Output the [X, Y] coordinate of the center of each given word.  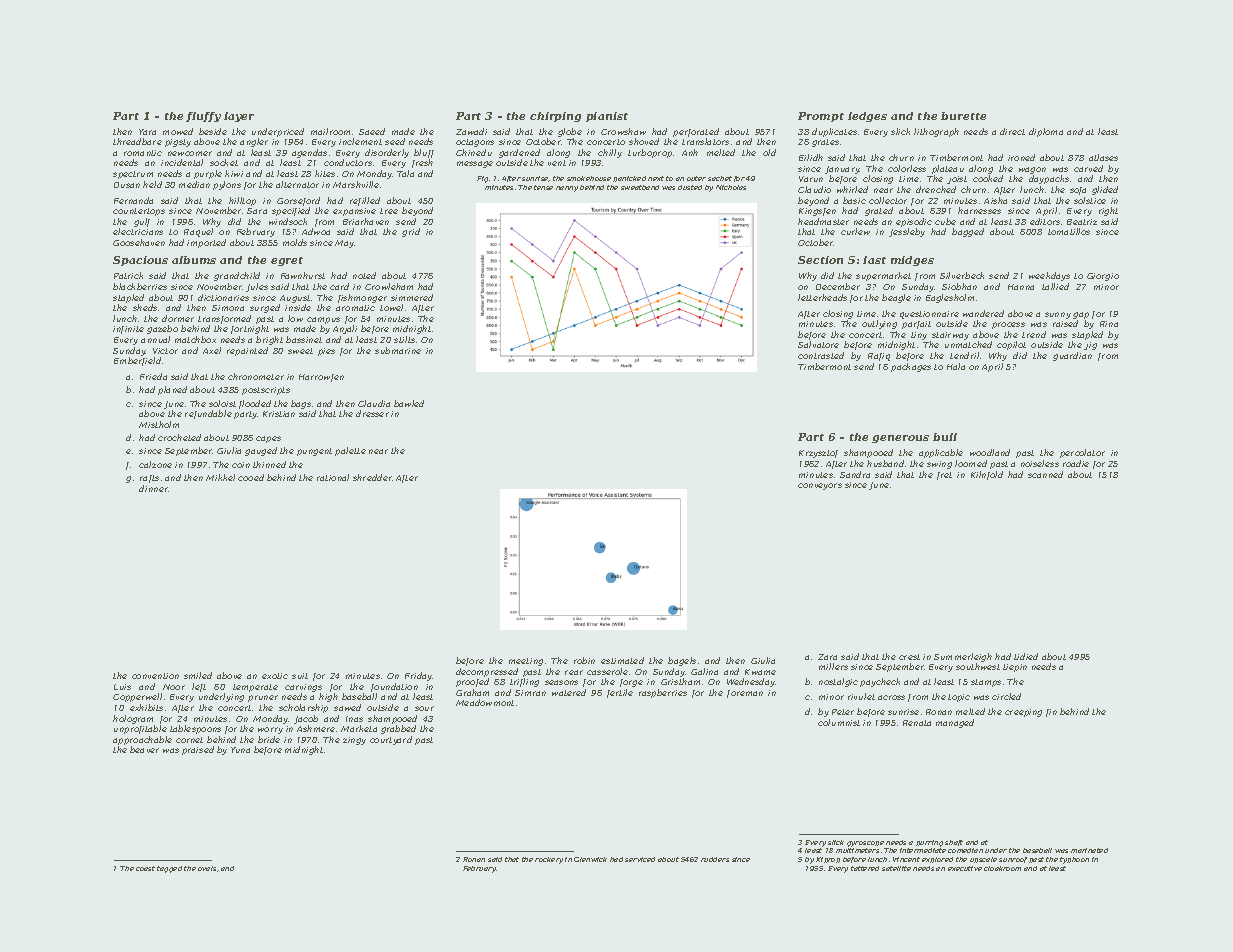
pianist [607, 117]
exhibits [146, 707]
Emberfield [137, 361]
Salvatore [818, 344]
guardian [1072, 356]
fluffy [203, 117]
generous [900, 439]
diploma [1046, 132]
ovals [207, 868]
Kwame [760, 672]
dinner [153, 488]
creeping [1023, 713]
